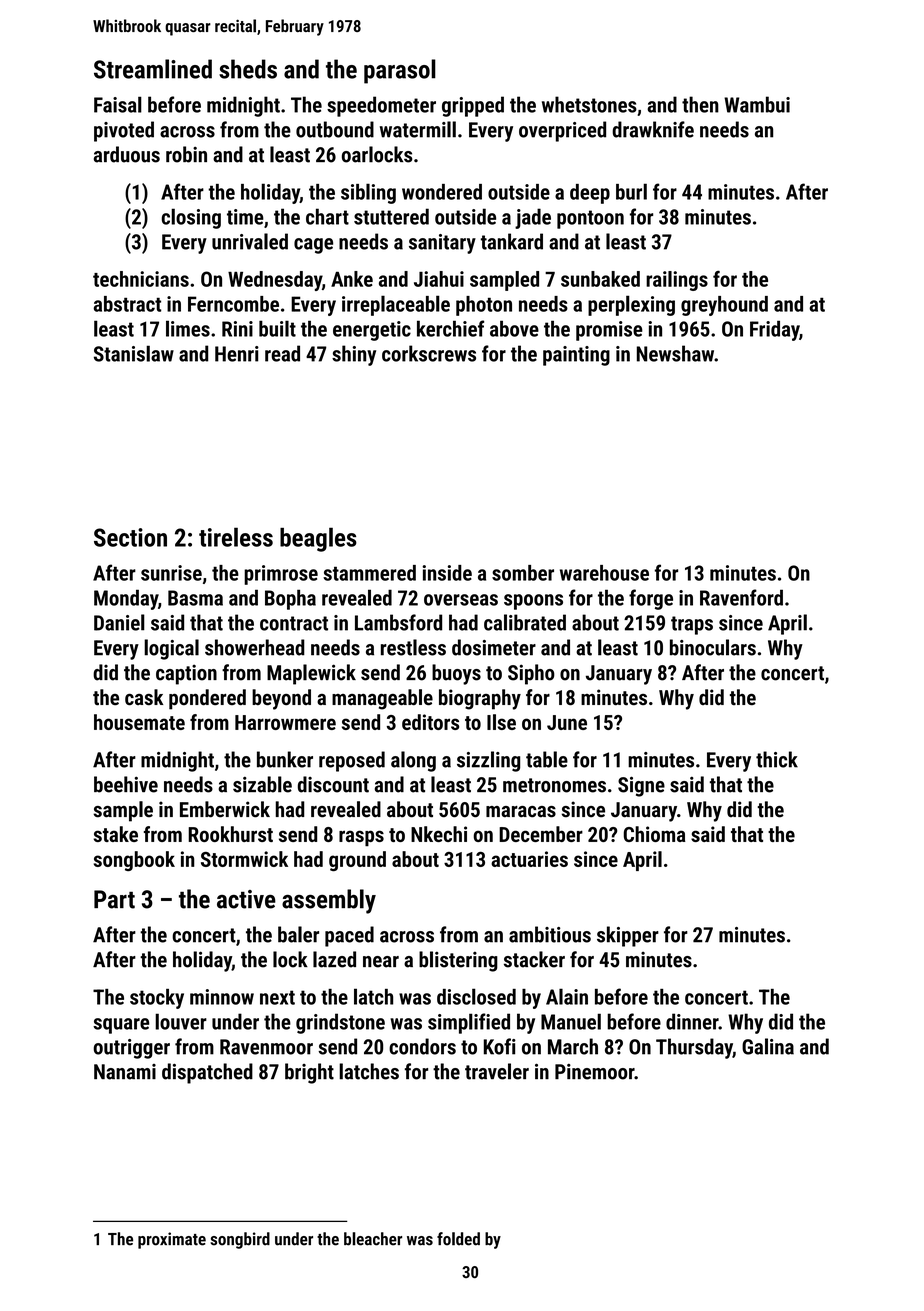  I want to click on time, so click(245, 217).
